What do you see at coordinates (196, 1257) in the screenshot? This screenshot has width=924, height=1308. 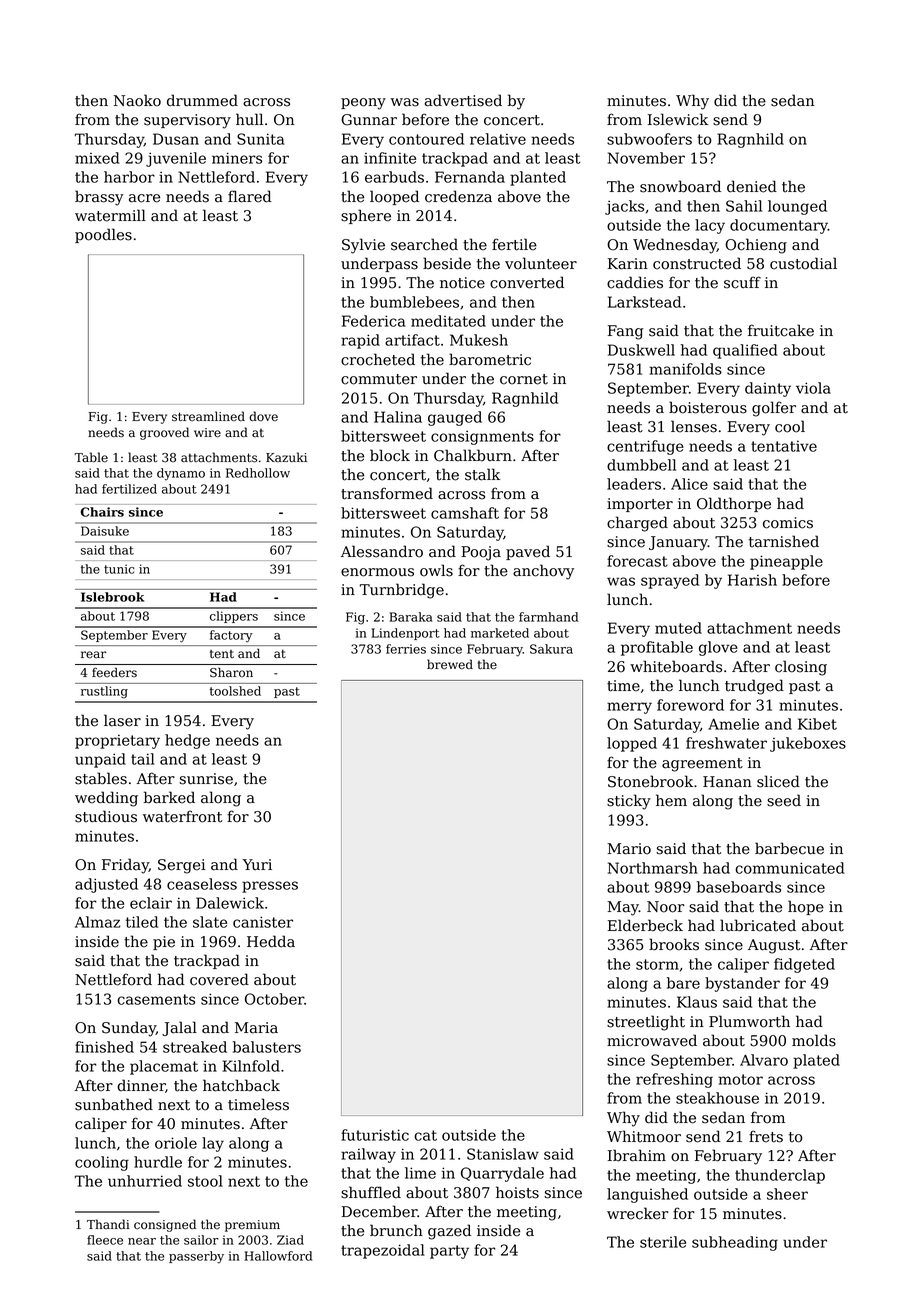 I see `passerby` at bounding box center [196, 1257].
